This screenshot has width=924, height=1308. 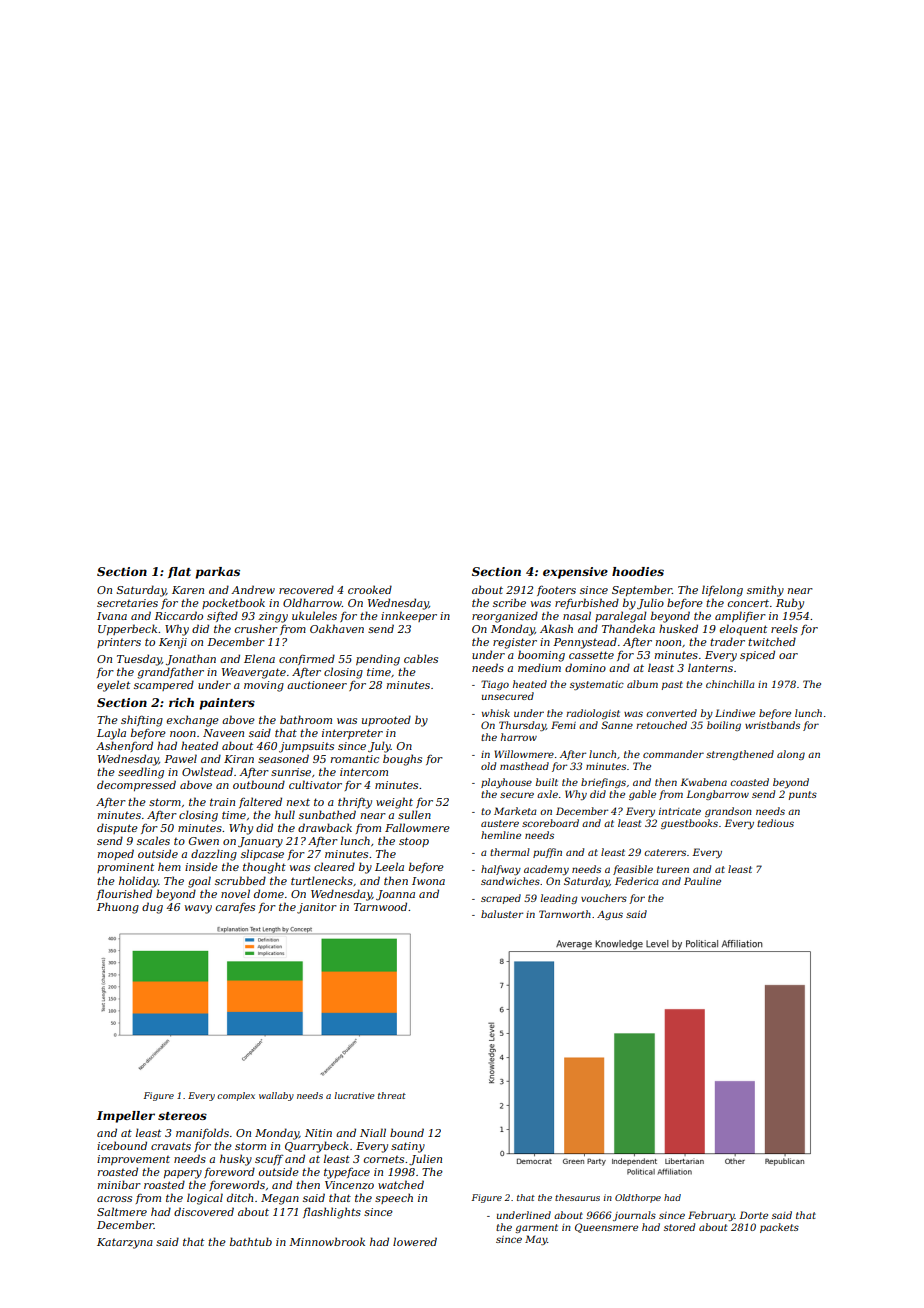 What do you see at coordinates (354, 1095) in the screenshot?
I see `lucrative` at bounding box center [354, 1095].
